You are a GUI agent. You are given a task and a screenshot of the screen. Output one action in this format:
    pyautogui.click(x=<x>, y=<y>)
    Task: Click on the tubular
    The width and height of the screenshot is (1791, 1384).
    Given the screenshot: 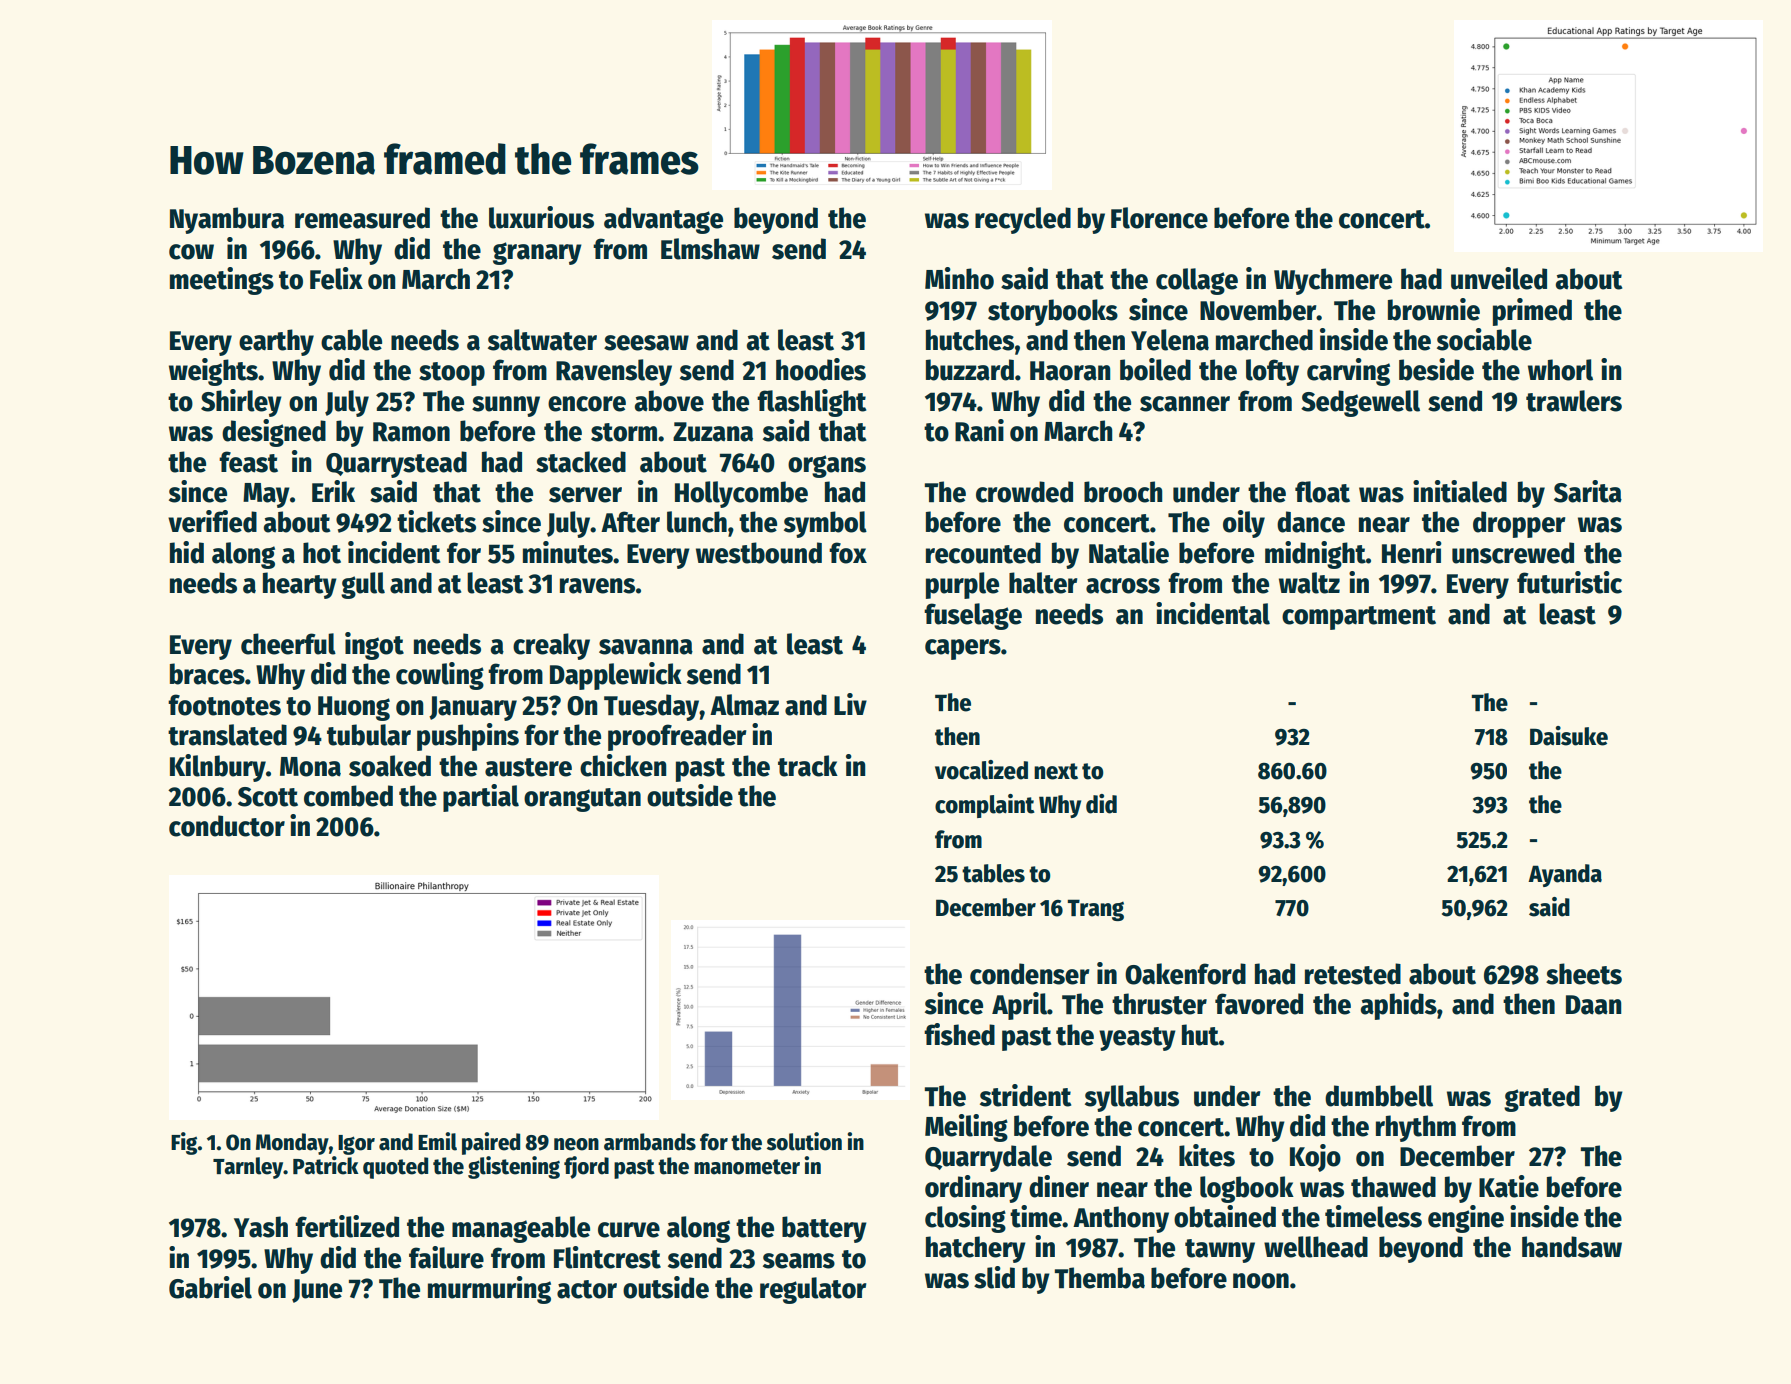 What is the action you would take?
    pyautogui.click(x=369, y=735)
